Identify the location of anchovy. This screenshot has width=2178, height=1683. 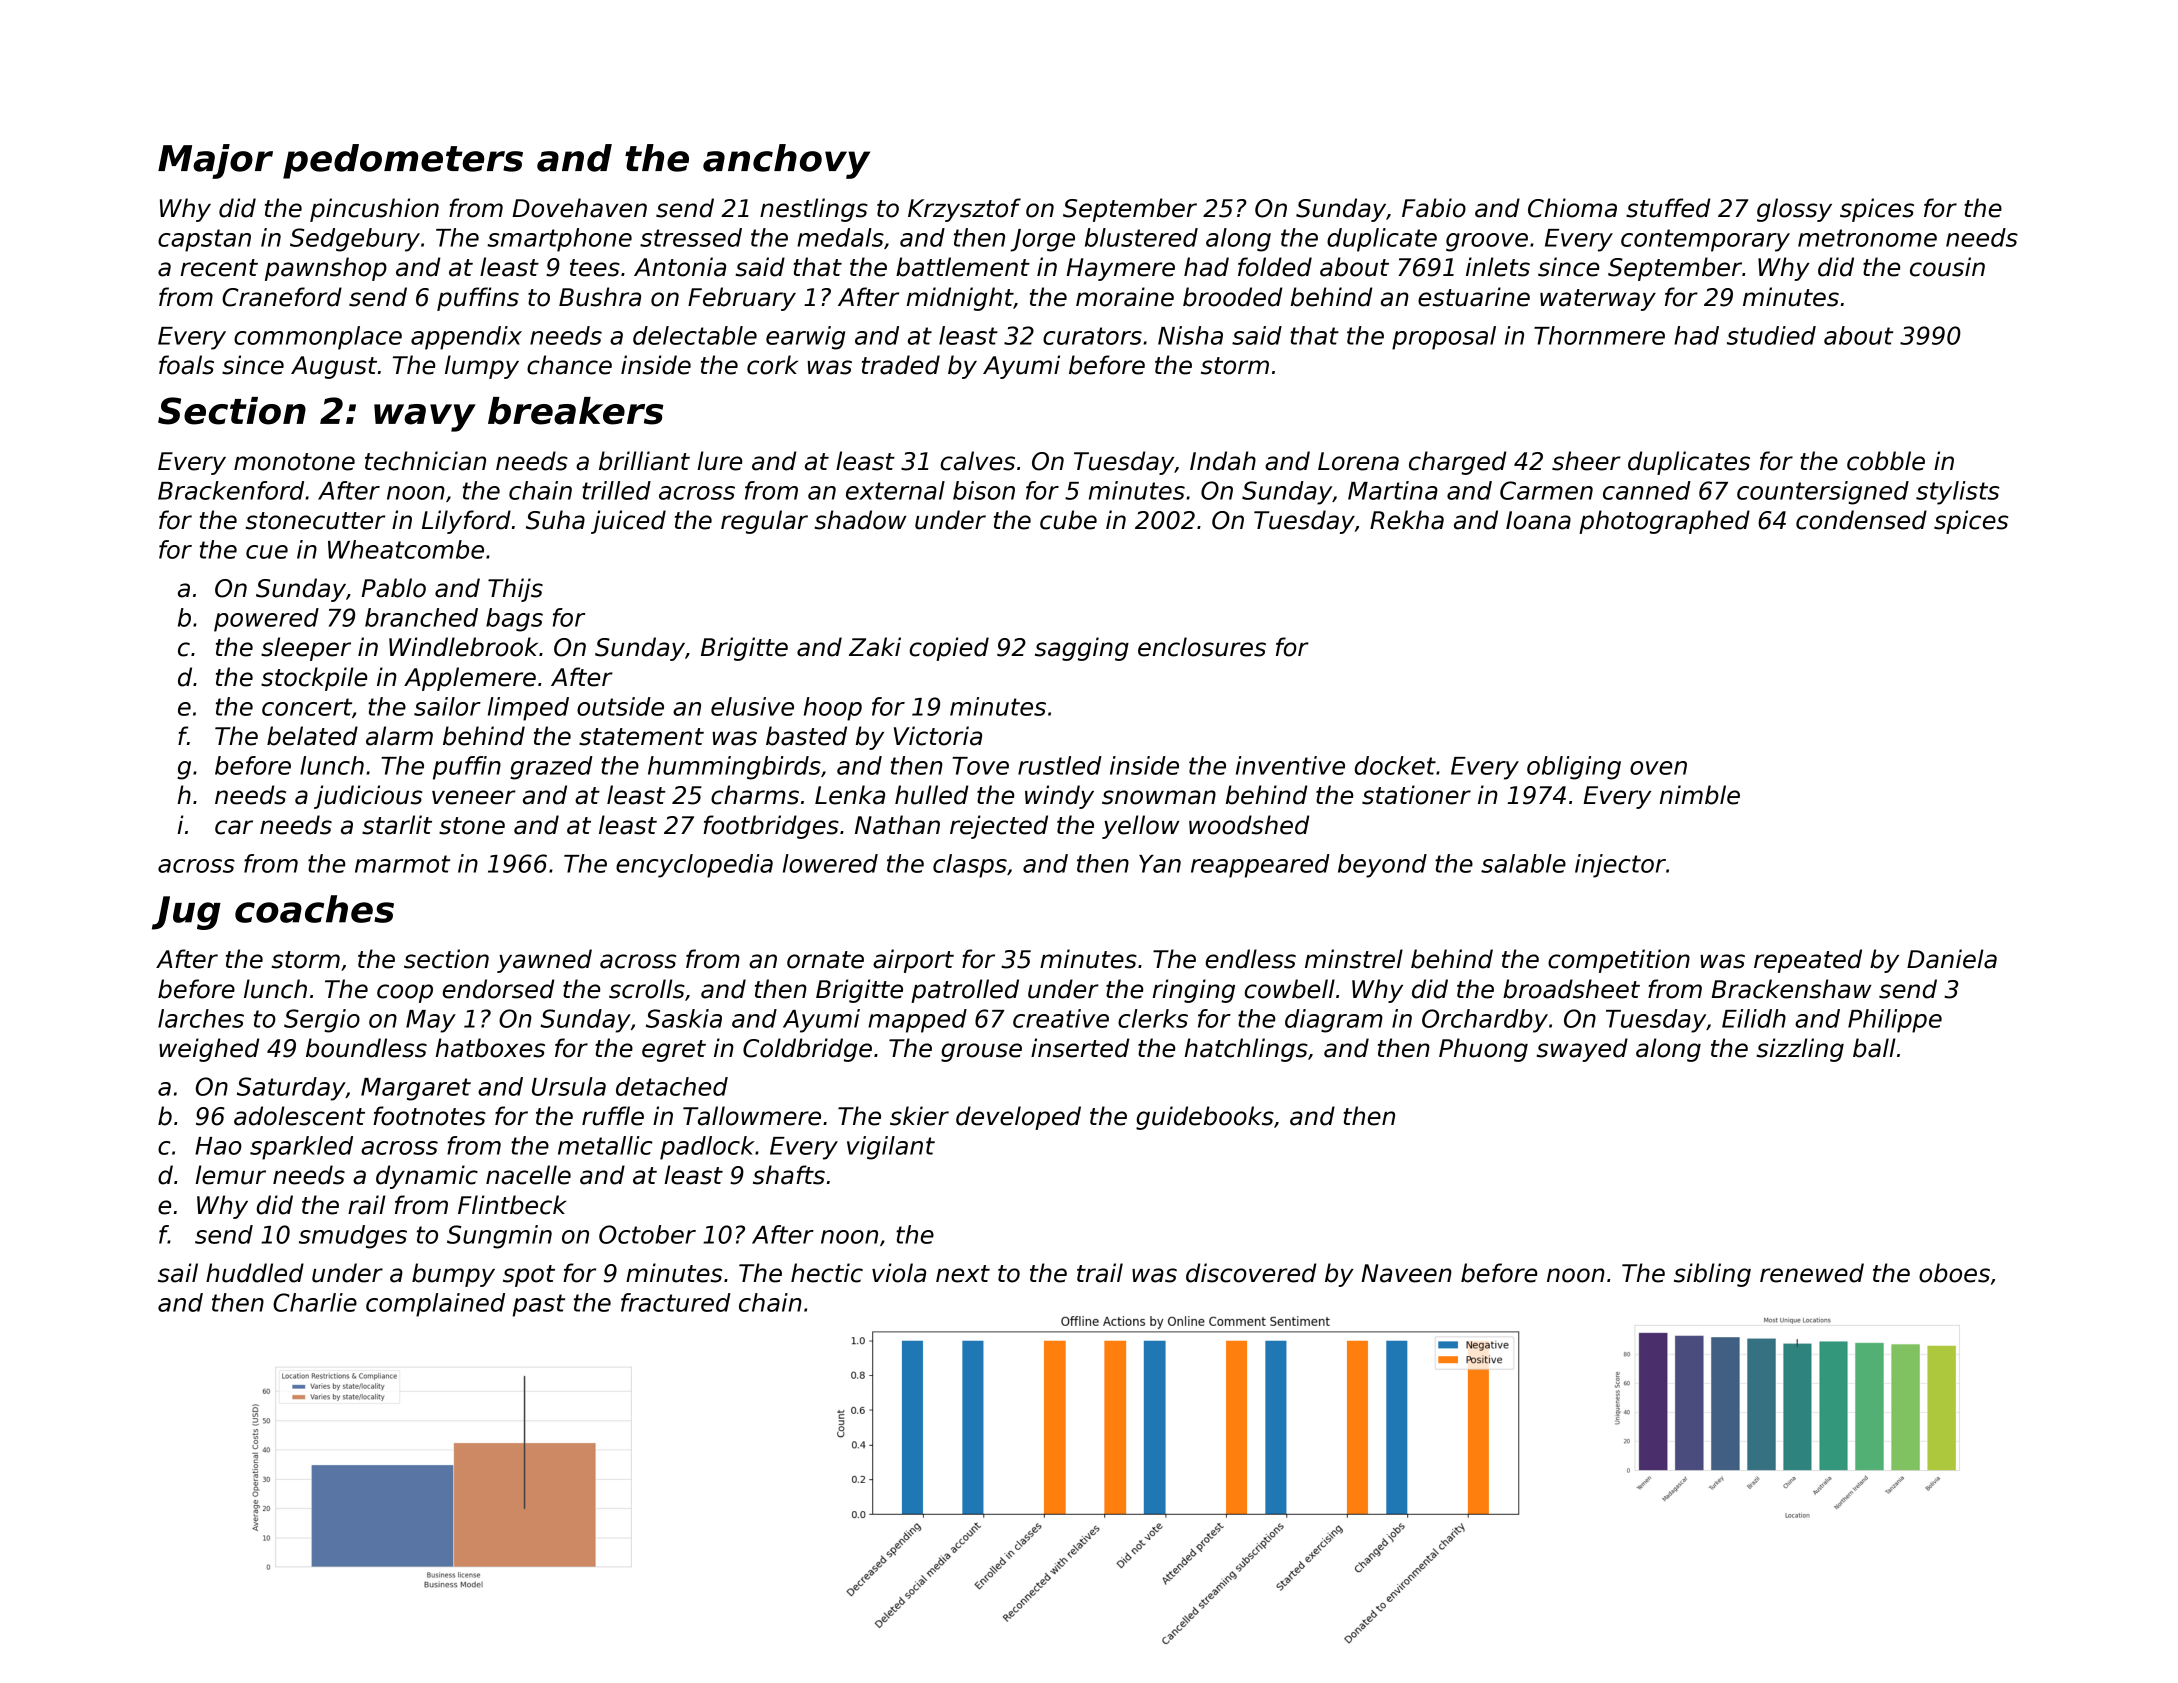
(786, 161).
